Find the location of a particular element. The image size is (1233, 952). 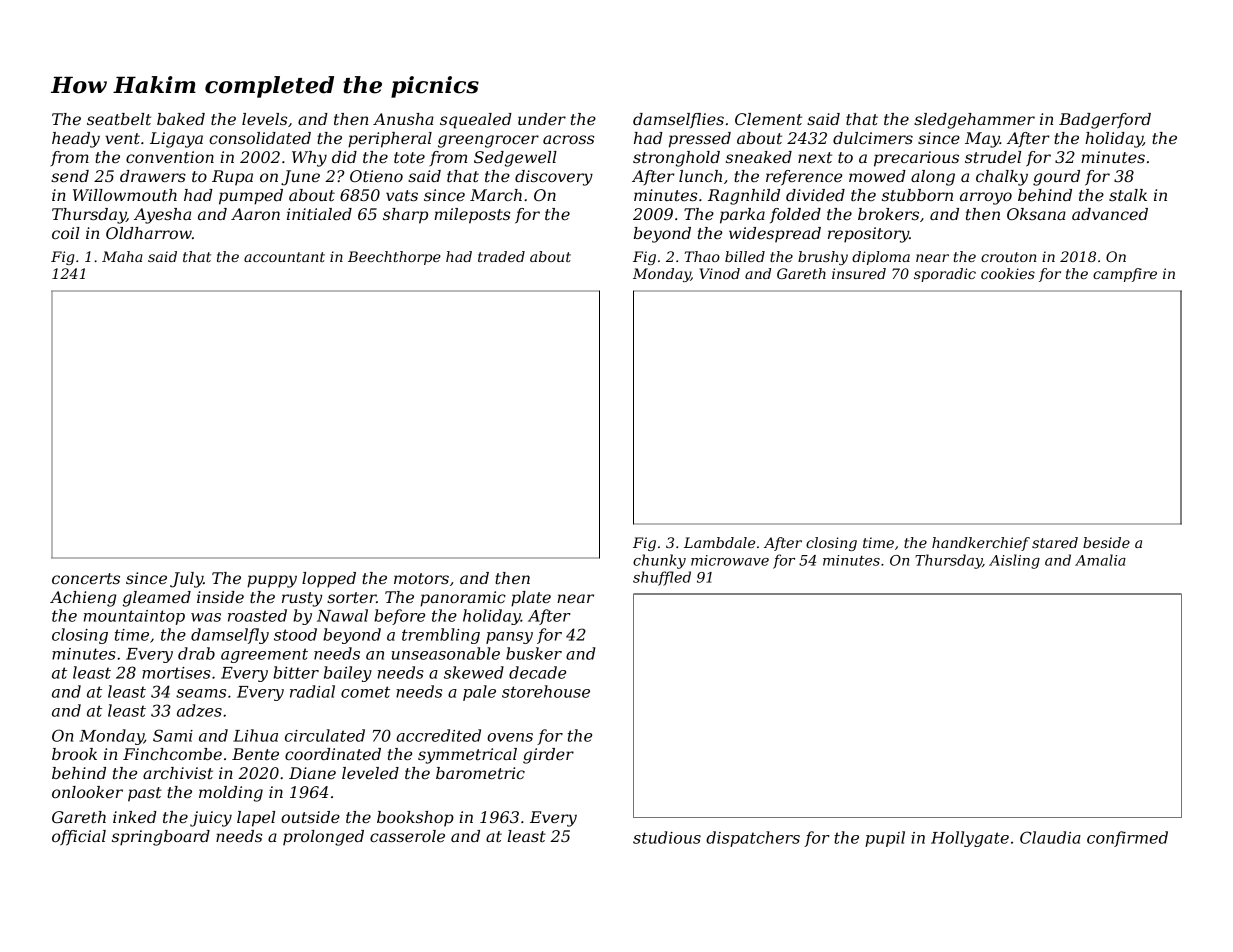

damselflies is located at coordinates (678, 120).
